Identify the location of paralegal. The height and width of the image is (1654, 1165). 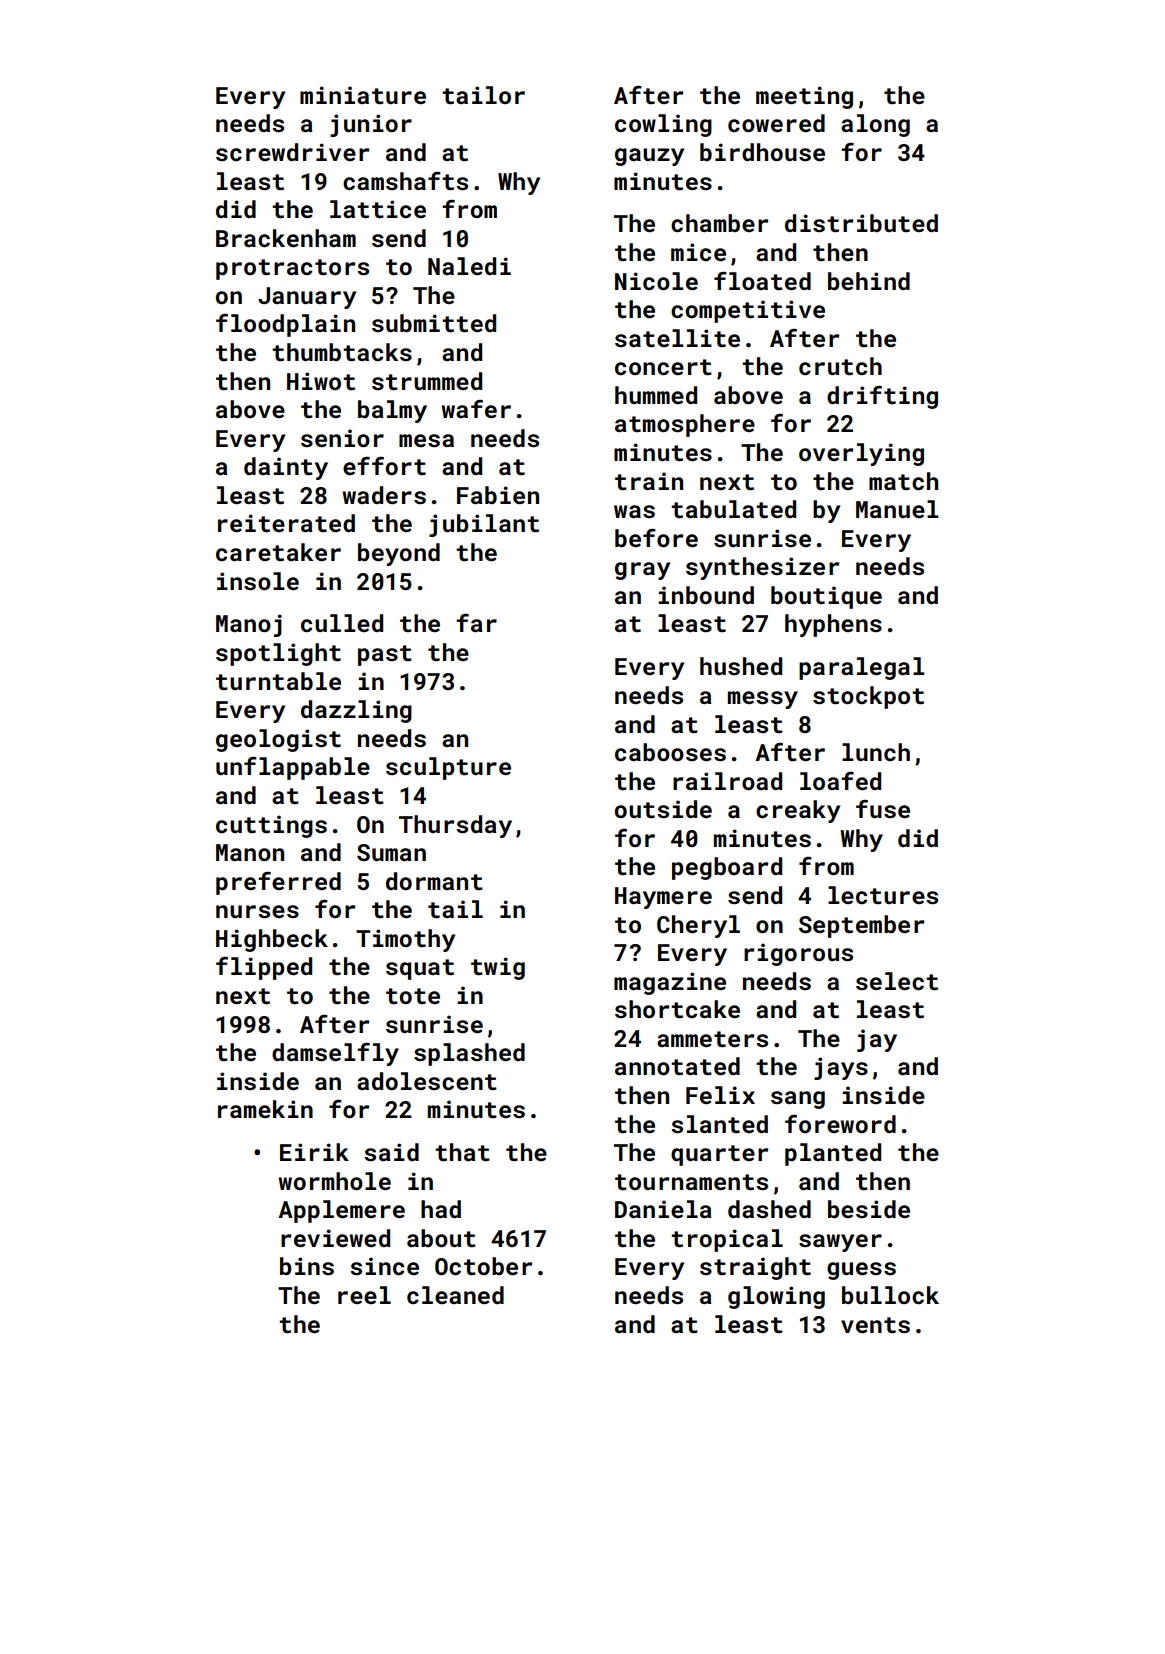
(862, 668).
